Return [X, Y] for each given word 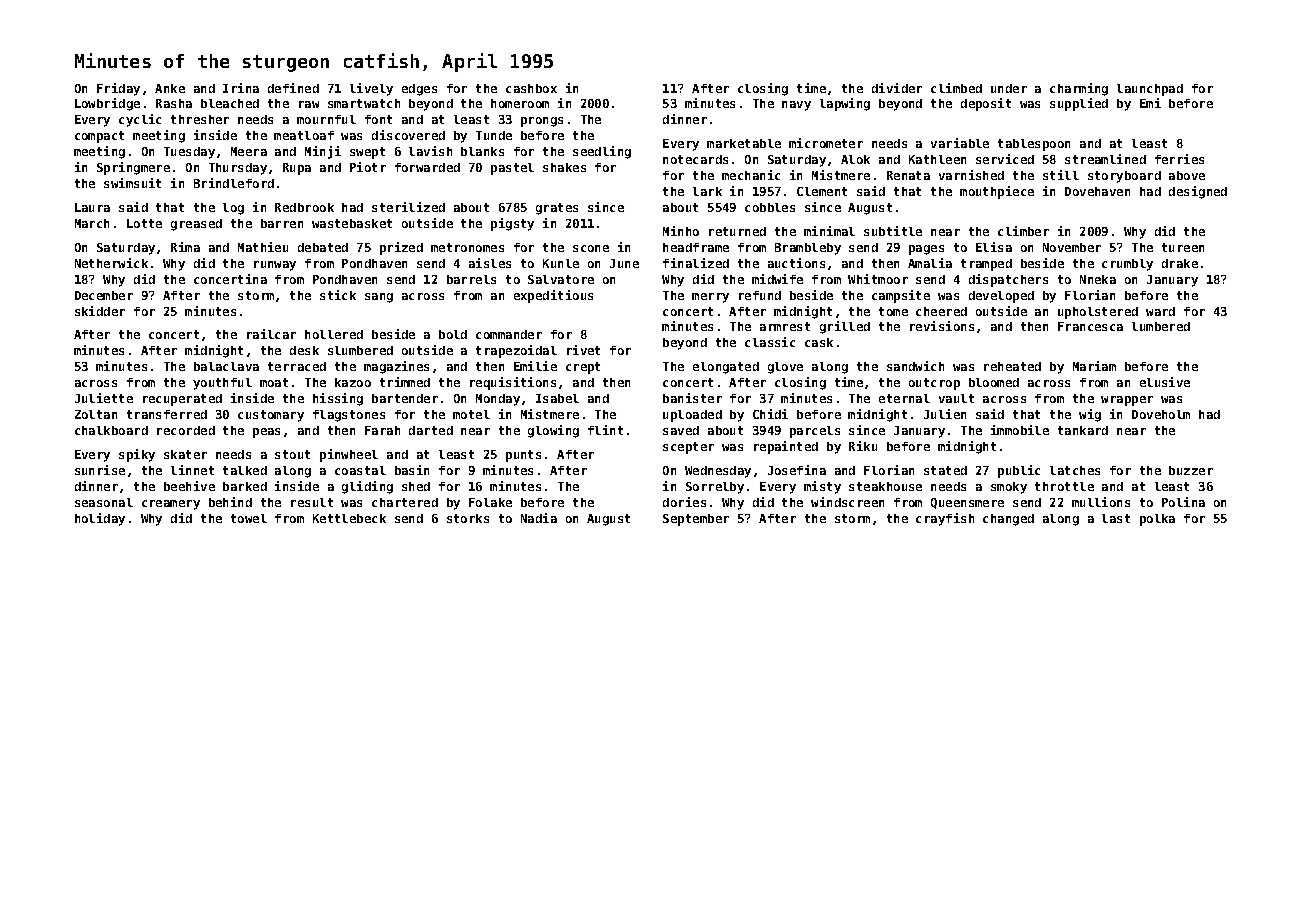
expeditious [553, 296]
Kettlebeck [349, 518]
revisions [942, 326]
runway [275, 266]
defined [293, 88]
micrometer [826, 143]
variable [960, 143]
